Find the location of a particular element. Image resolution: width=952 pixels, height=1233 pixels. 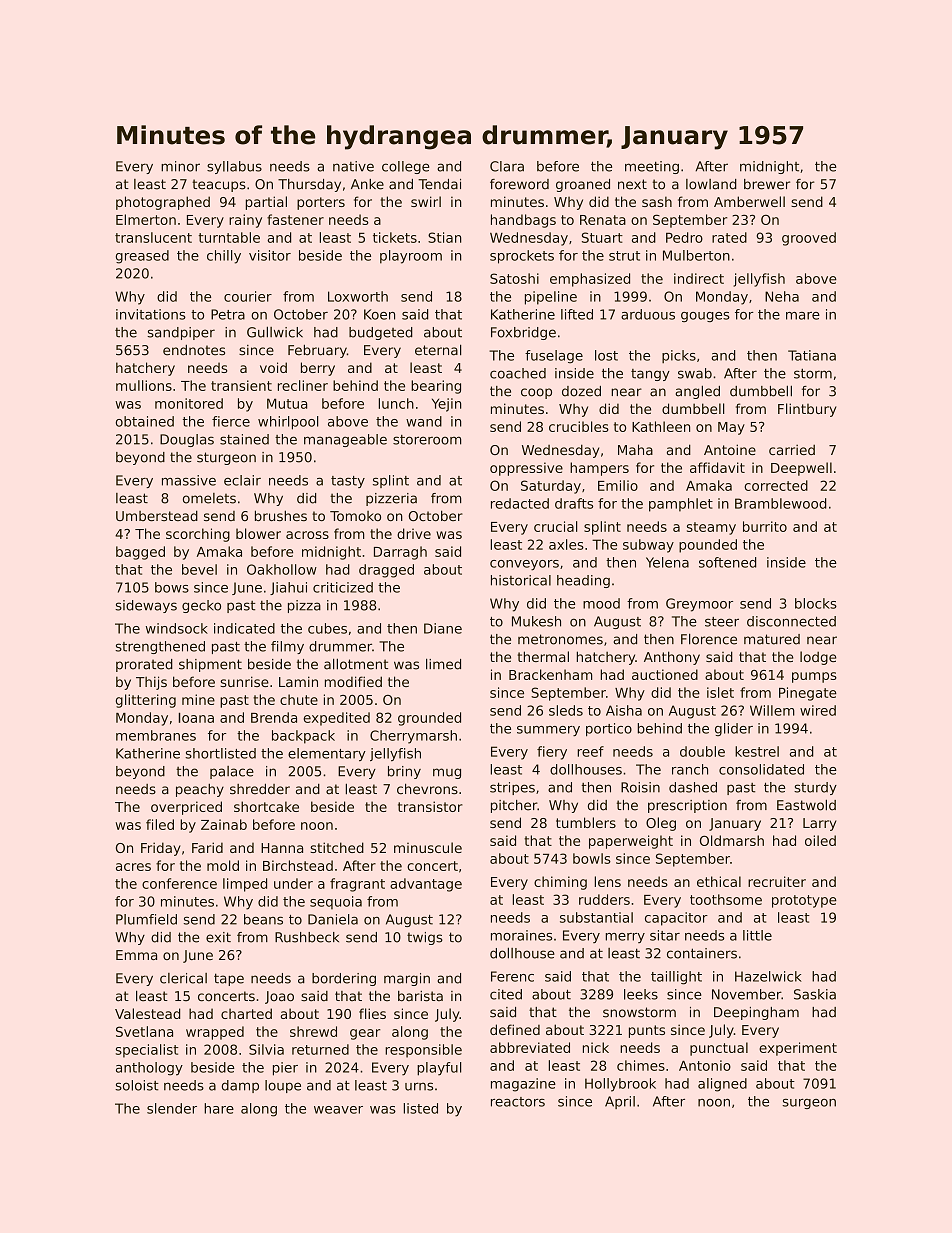

Tatiana is located at coordinates (812, 355).
